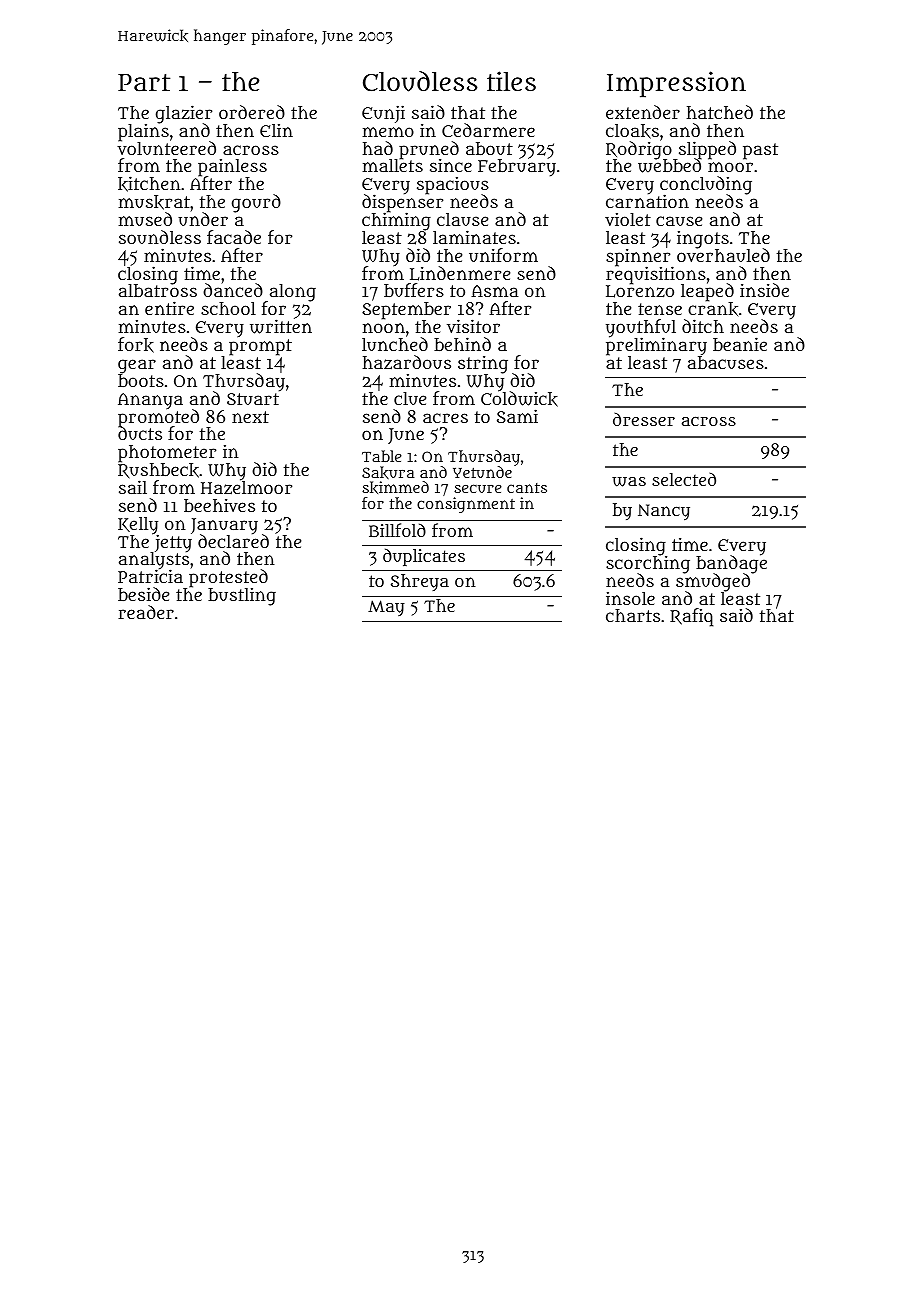 The height and width of the screenshot is (1308, 924). What do you see at coordinates (656, 347) in the screenshot?
I see `preliminary` at bounding box center [656, 347].
